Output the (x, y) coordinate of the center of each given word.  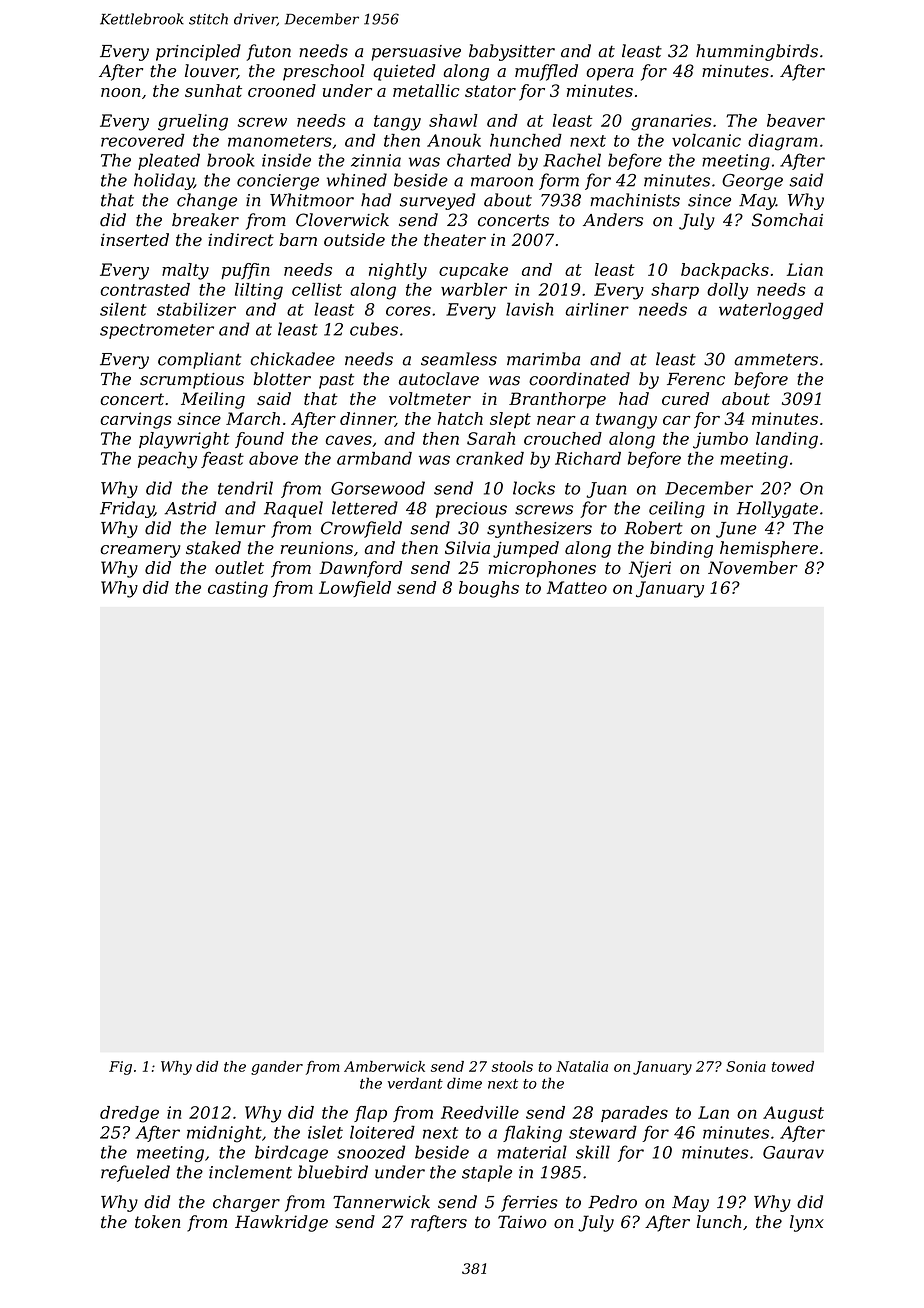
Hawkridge (281, 1223)
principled (198, 52)
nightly (398, 271)
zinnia (376, 160)
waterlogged (771, 311)
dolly (727, 291)
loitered (382, 1132)
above (273, 458)
